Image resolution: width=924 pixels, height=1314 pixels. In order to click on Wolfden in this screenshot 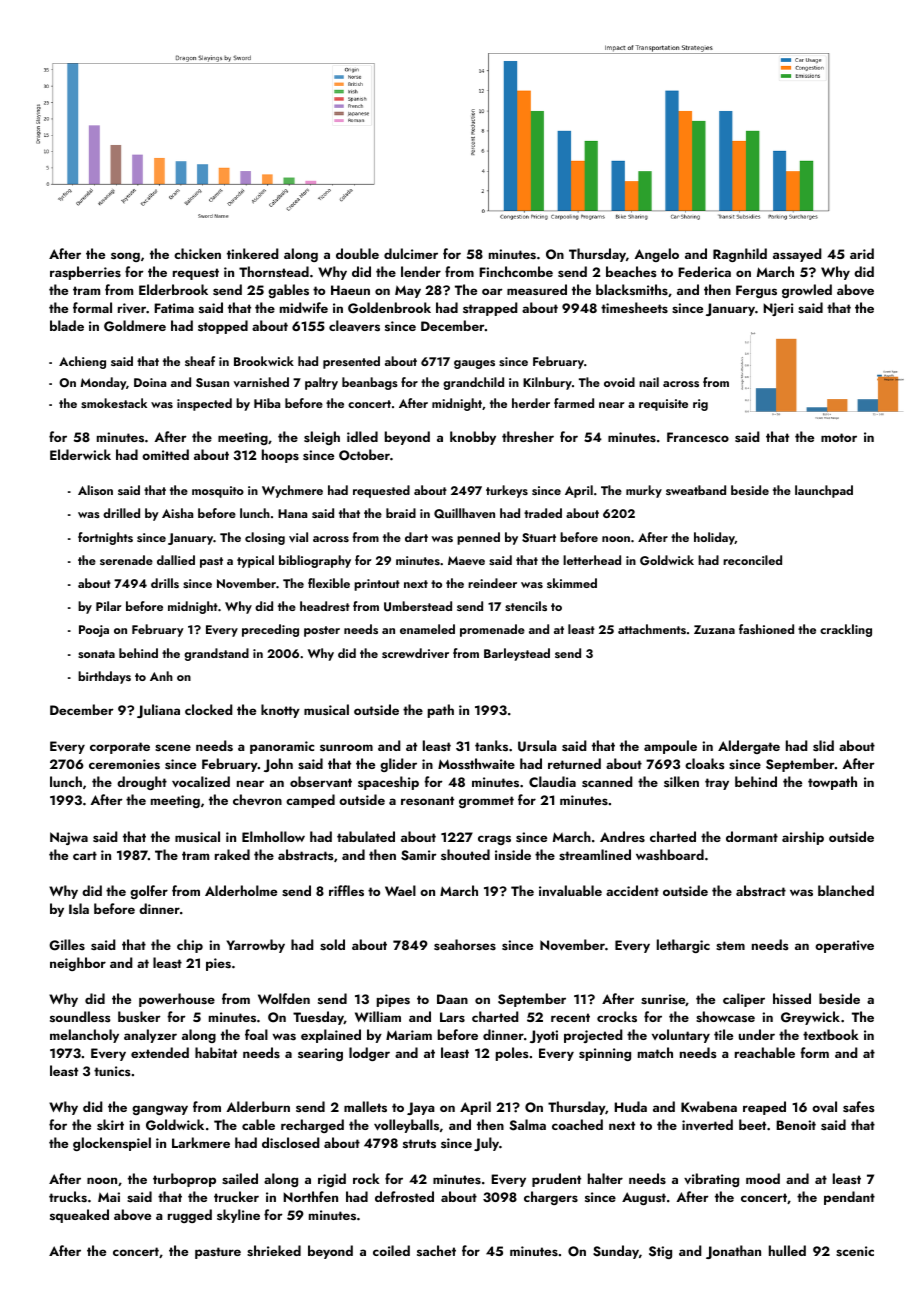, I will do `click(284, 998)`.
